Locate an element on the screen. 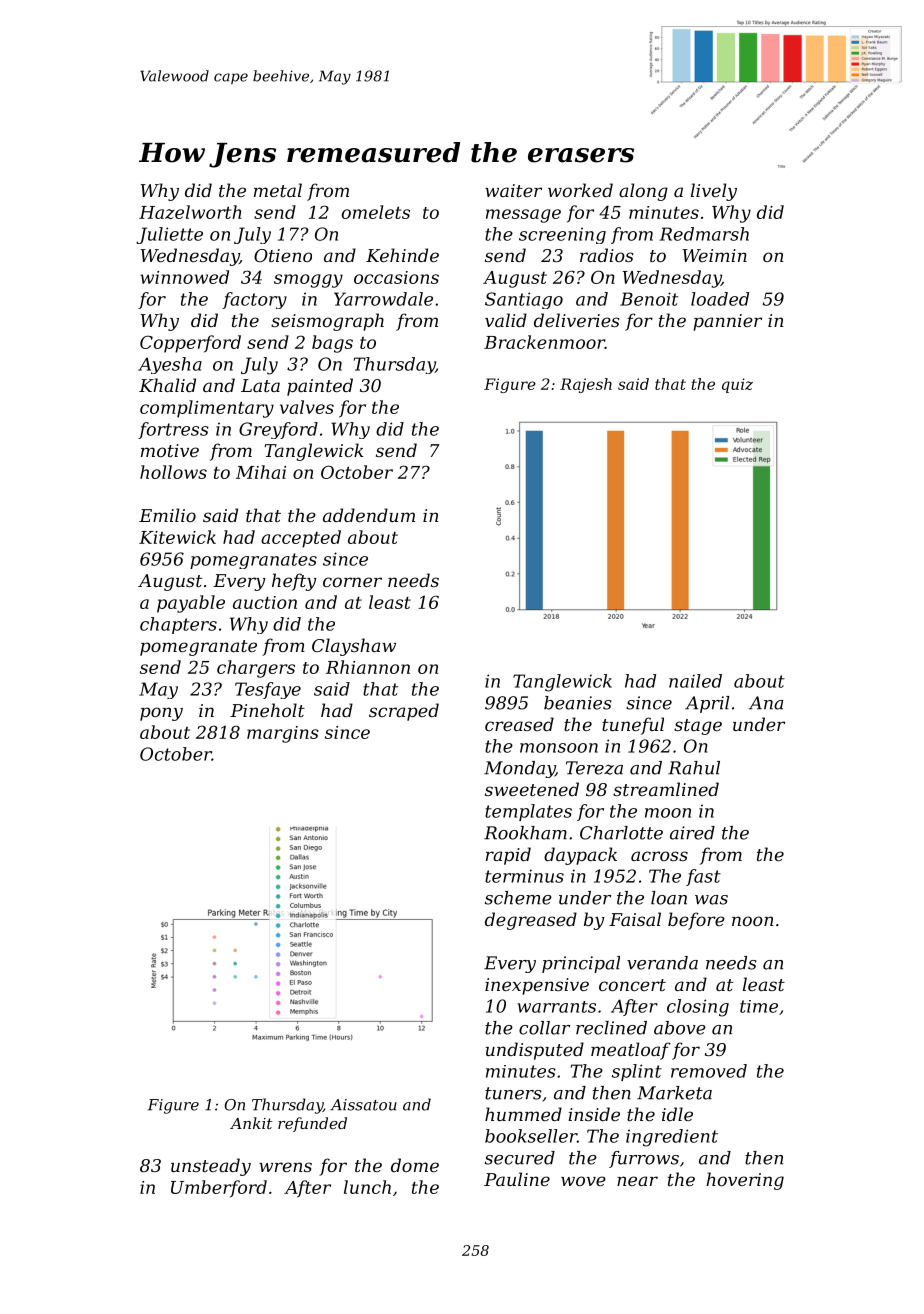 The height and width of the screenshot is (1314, 924). waiter is located at coordinates (513, 190).
